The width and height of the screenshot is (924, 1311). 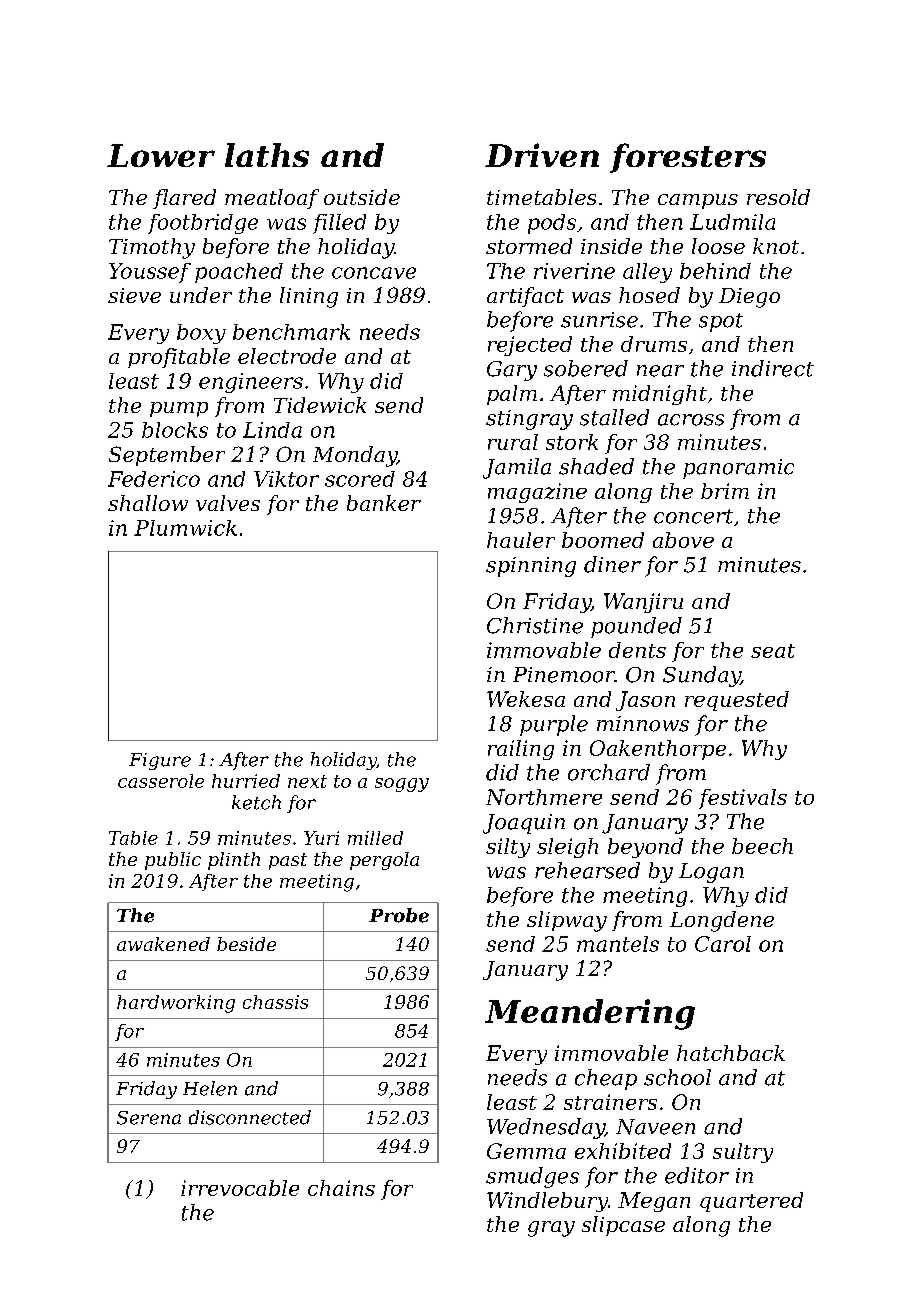 I want to click on sieve, so click(x=134, y=295).
